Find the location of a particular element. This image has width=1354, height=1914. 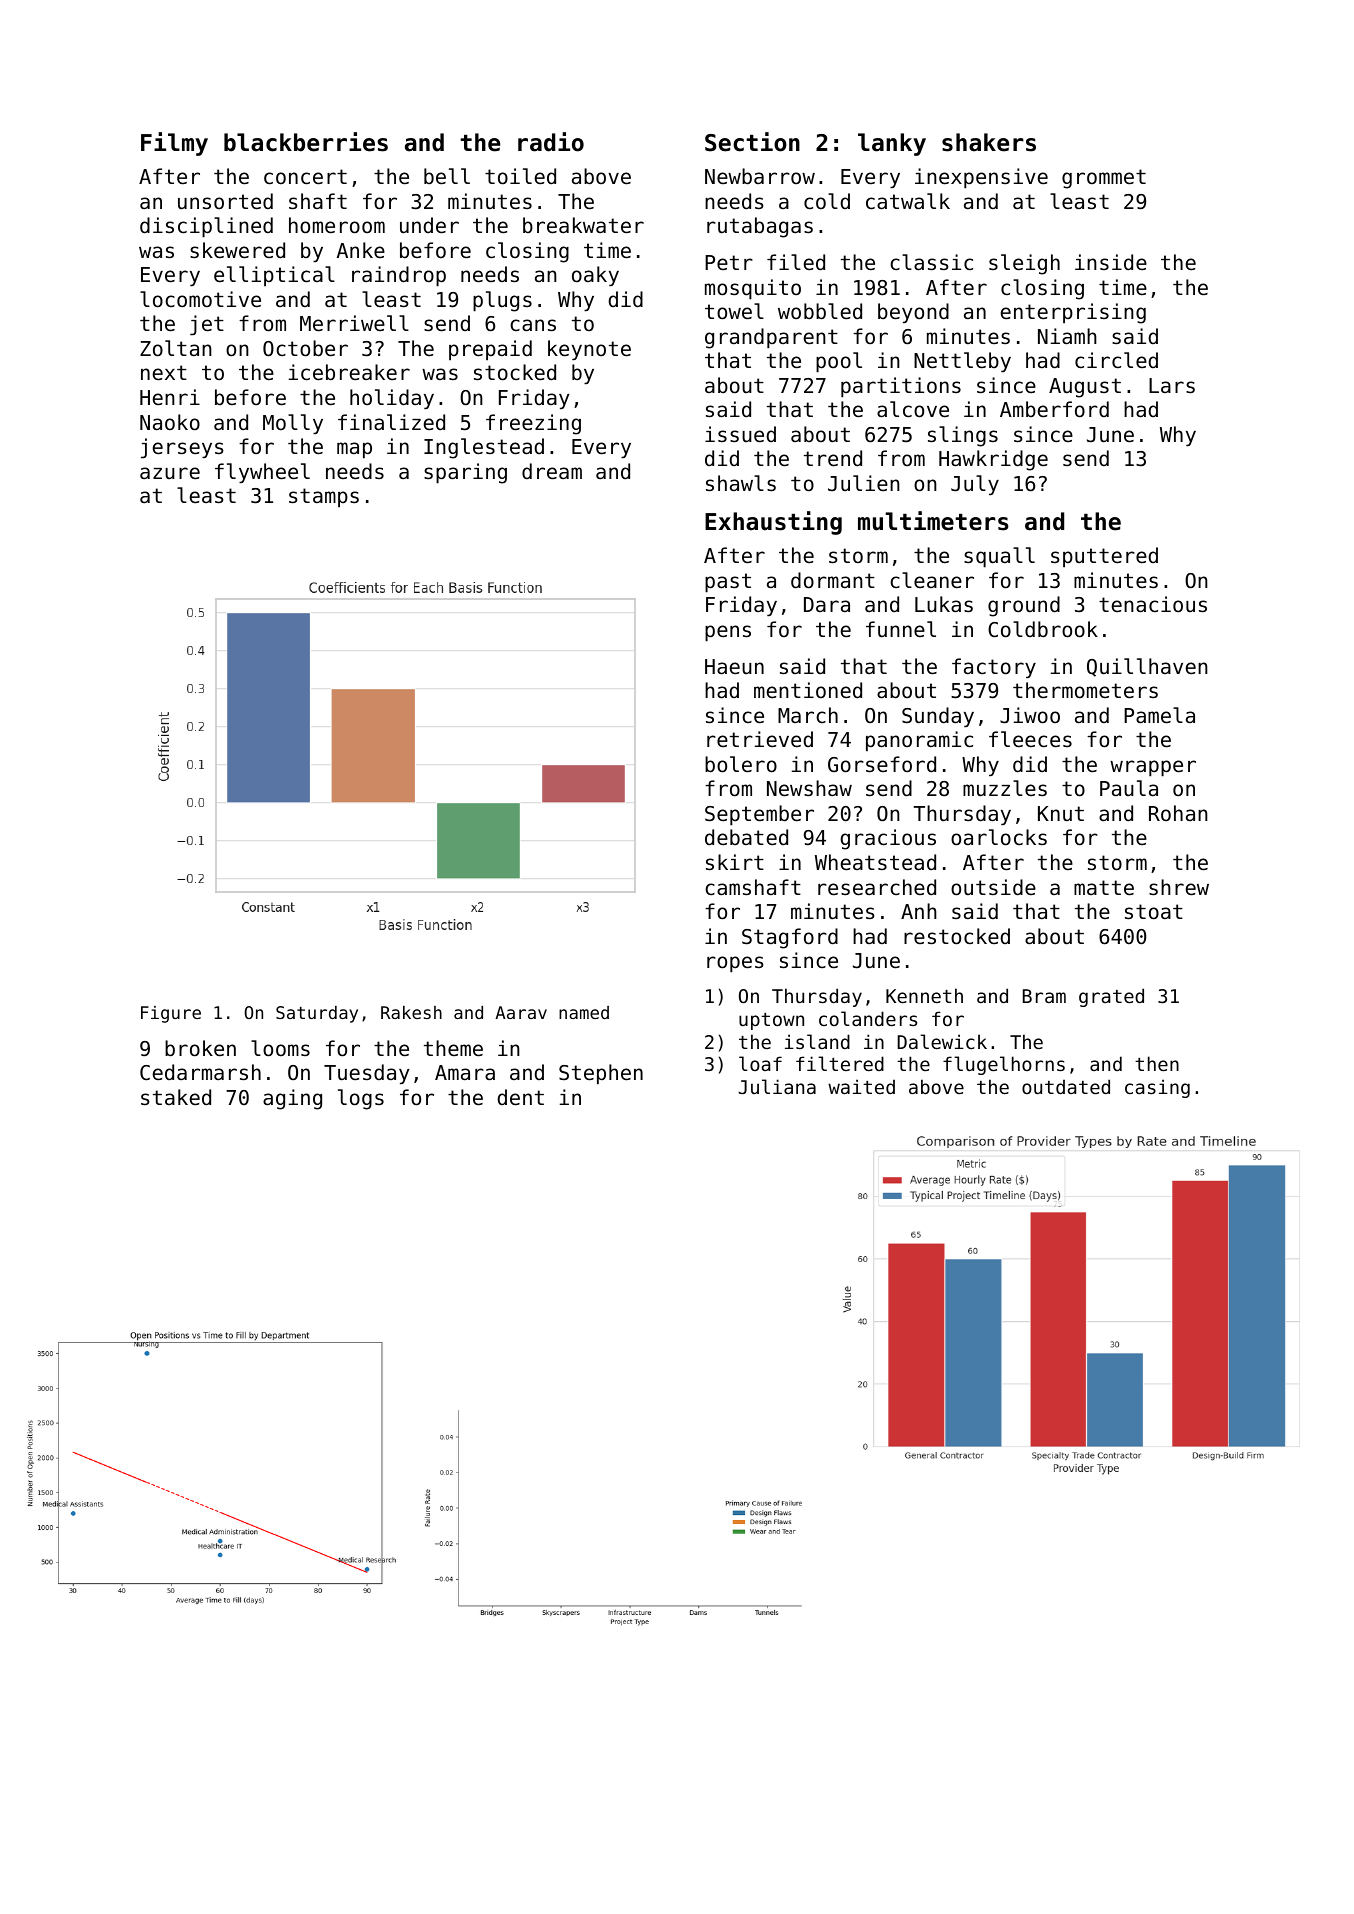

debated is located at coordinates (746, 837).
